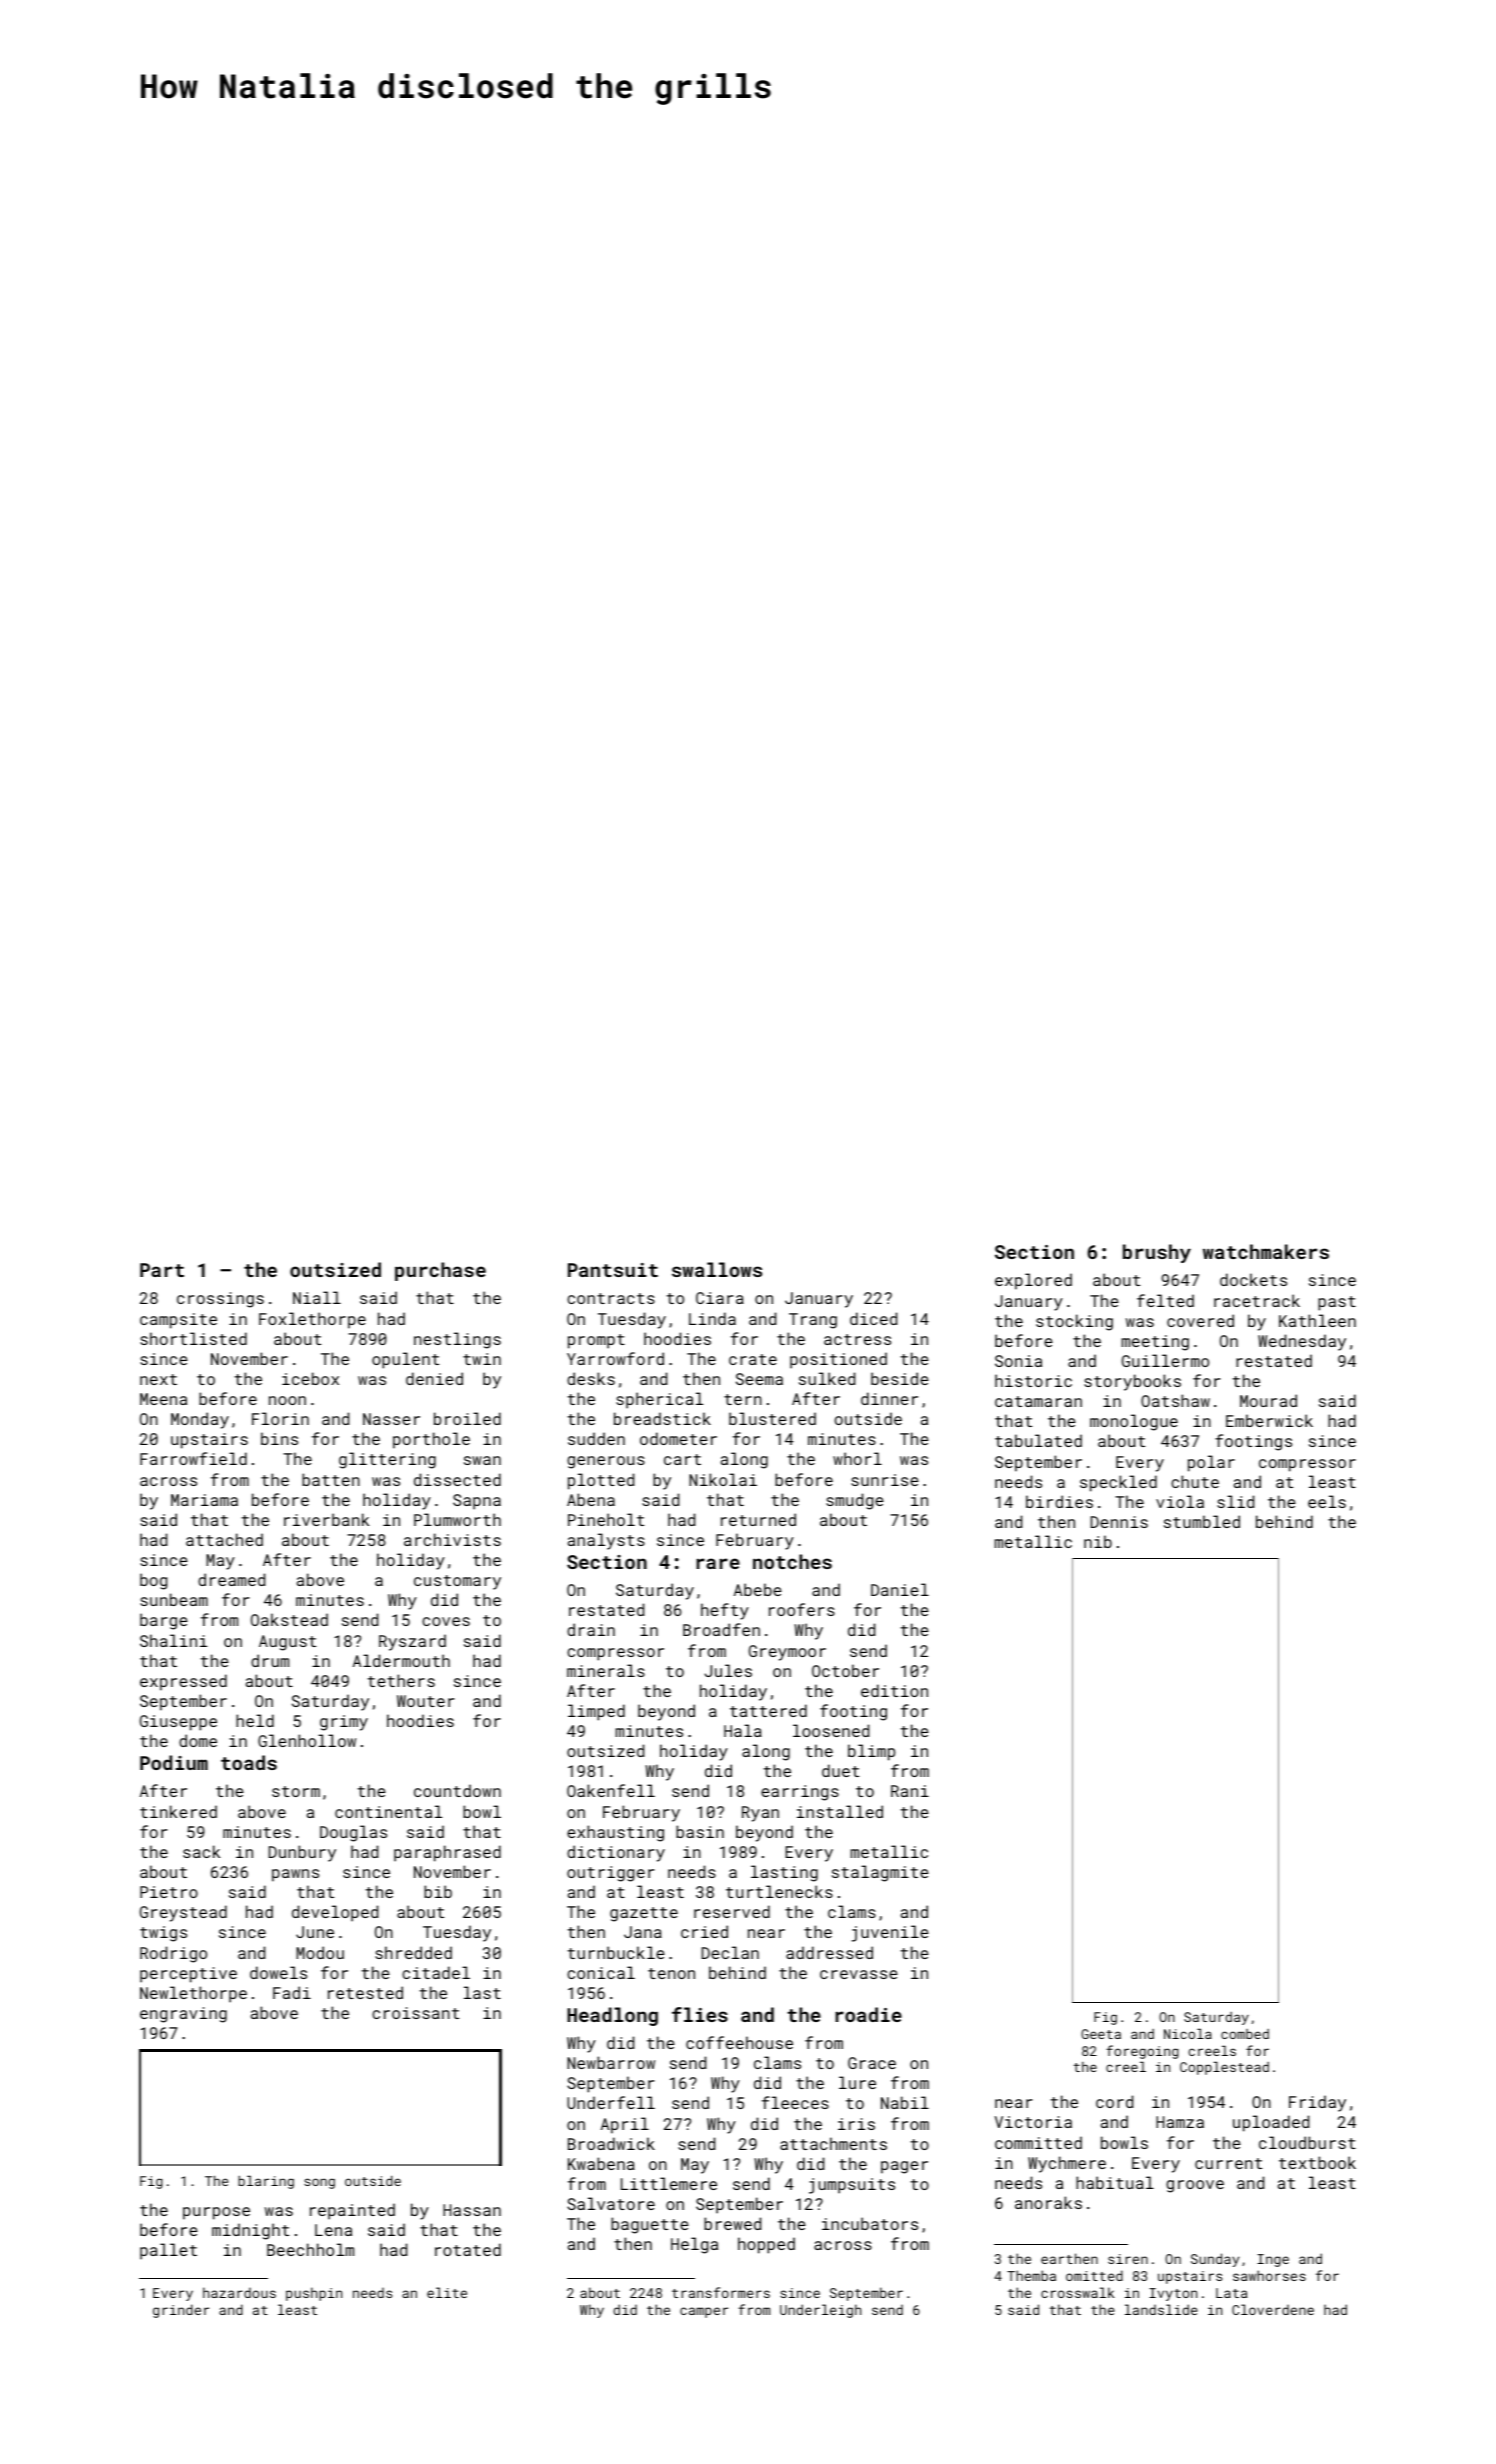 Image resolution: width=1496 pixels, height=2464 pixels. Describe the element at coordinates (611, 2143) in the screenshot. I see `Broadwick` at that location.
